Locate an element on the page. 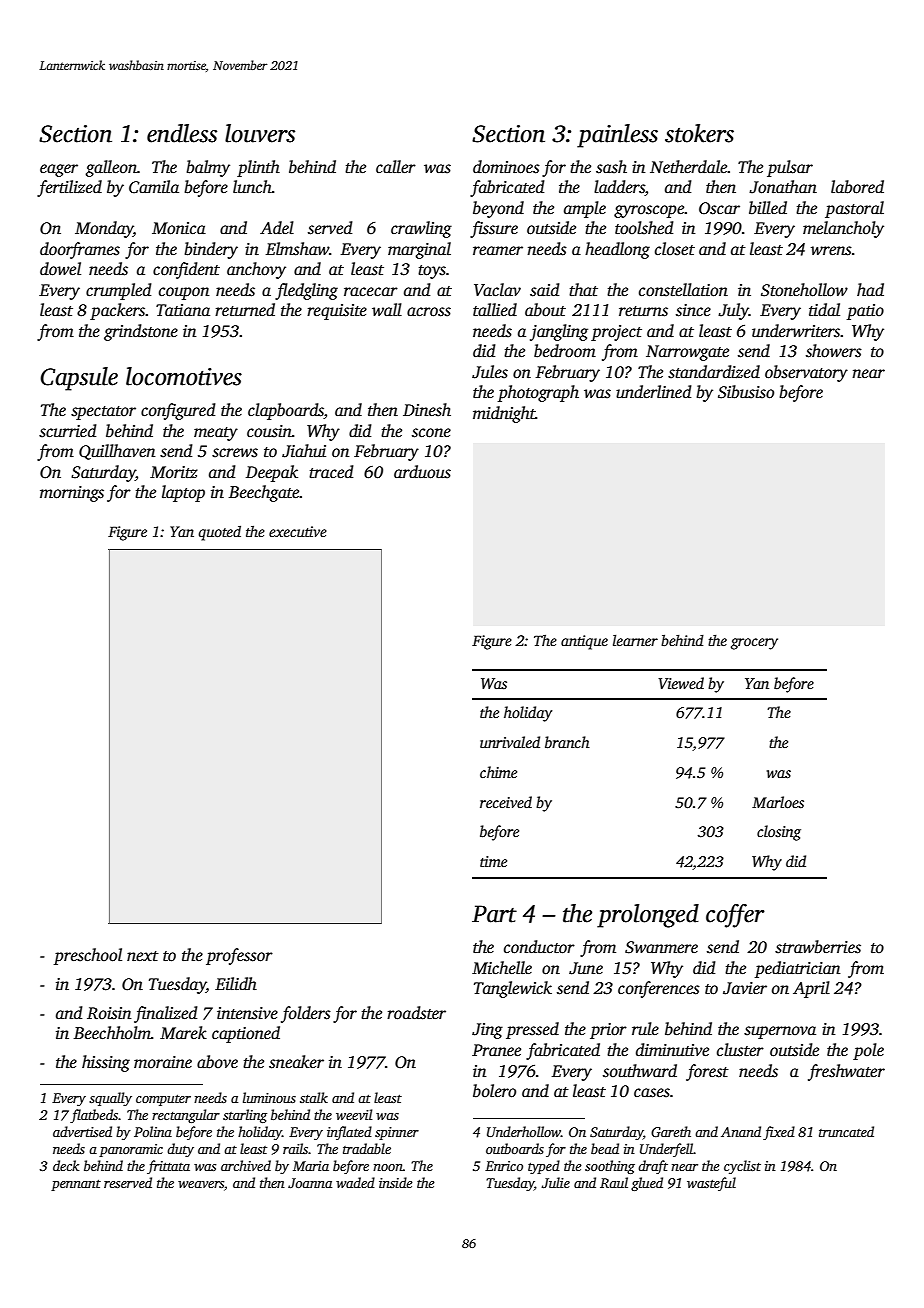  grocery is located at coordinates (754, 644).
